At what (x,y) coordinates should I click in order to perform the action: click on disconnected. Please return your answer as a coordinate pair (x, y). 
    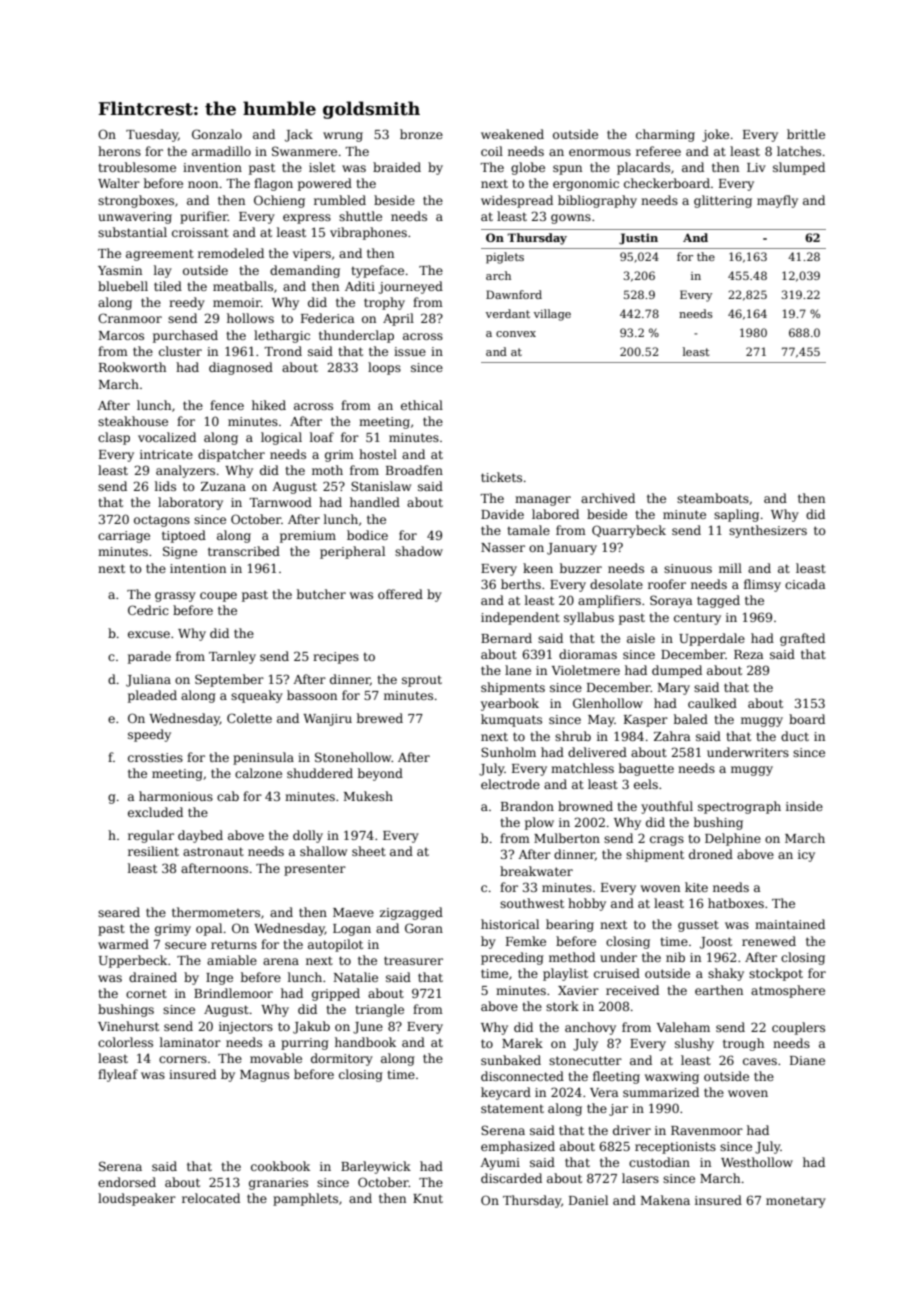
    Looking at the image, I should click on (522, 1076).
